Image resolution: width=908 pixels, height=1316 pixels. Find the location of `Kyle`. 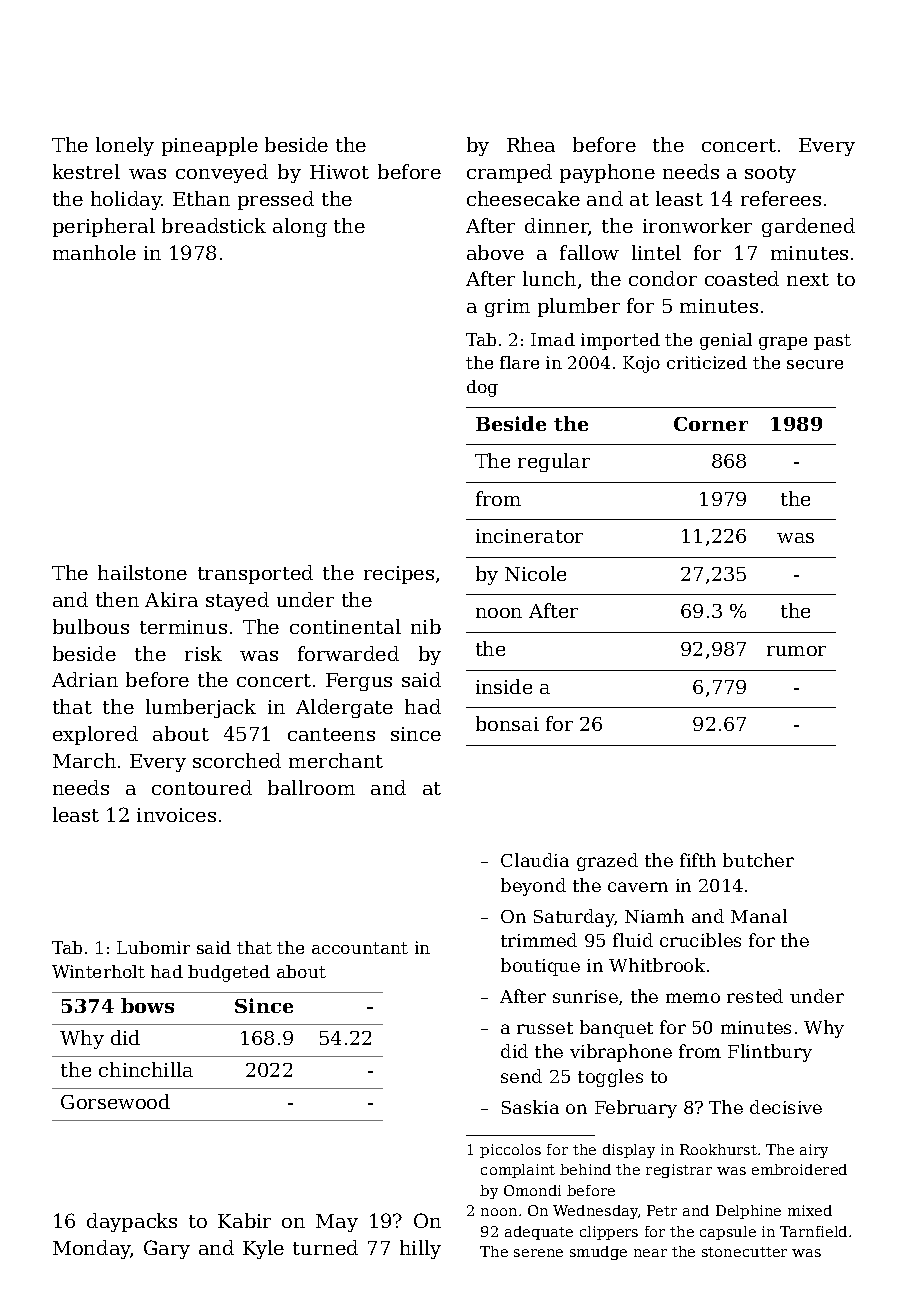

Kyle is located at coordinates (263, 1249).
